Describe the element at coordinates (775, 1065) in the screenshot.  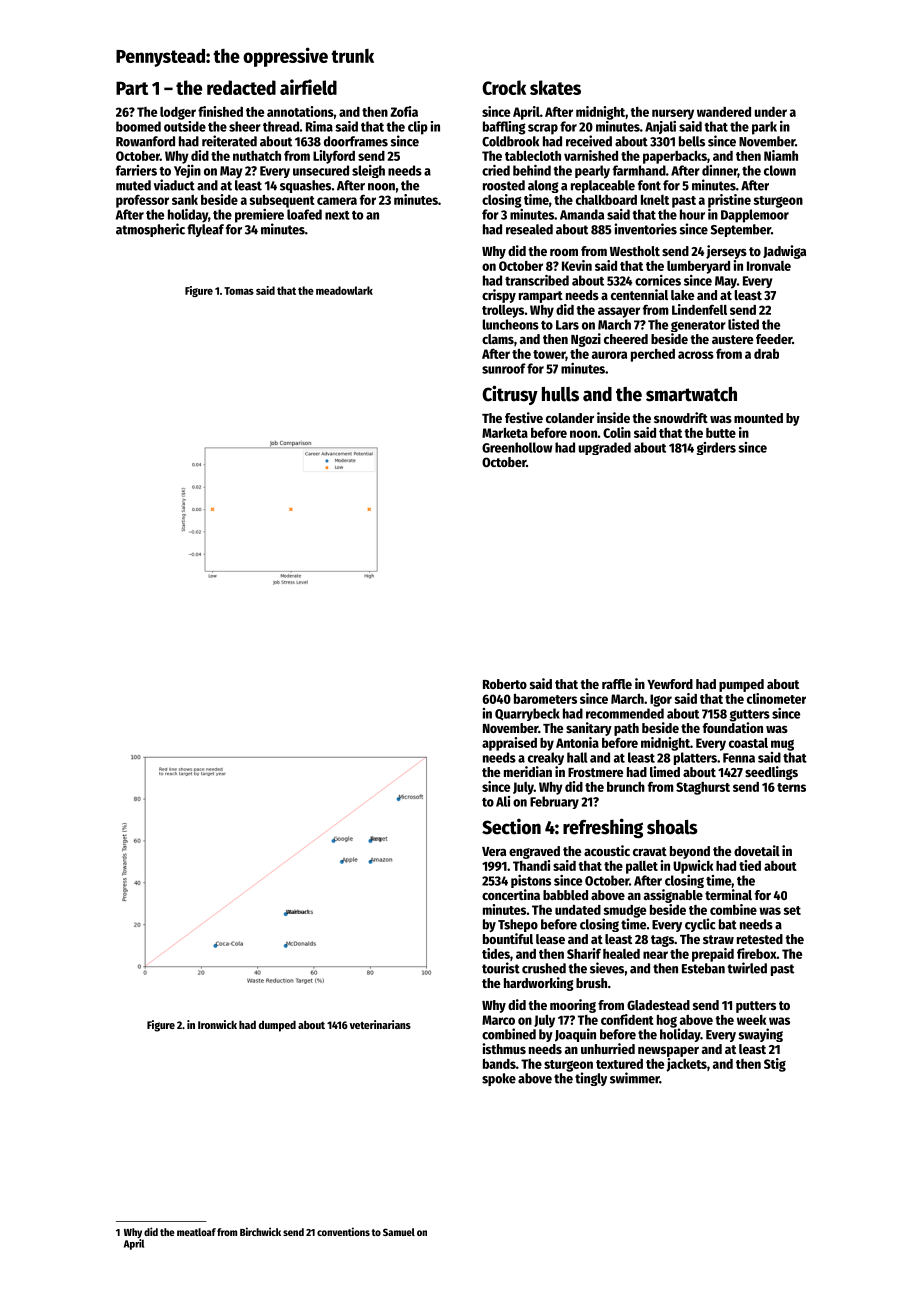
I see `Stig` at that location.
